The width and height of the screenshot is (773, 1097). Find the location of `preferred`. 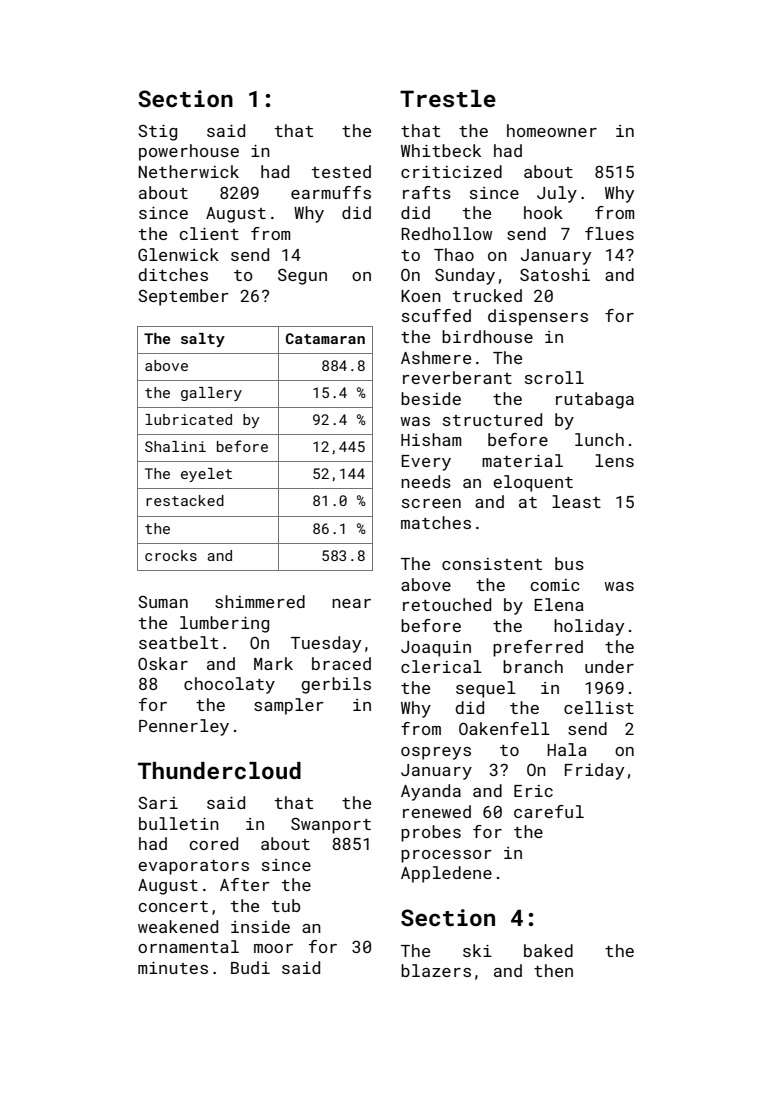

preferred is located at coordinates (538, 648).
